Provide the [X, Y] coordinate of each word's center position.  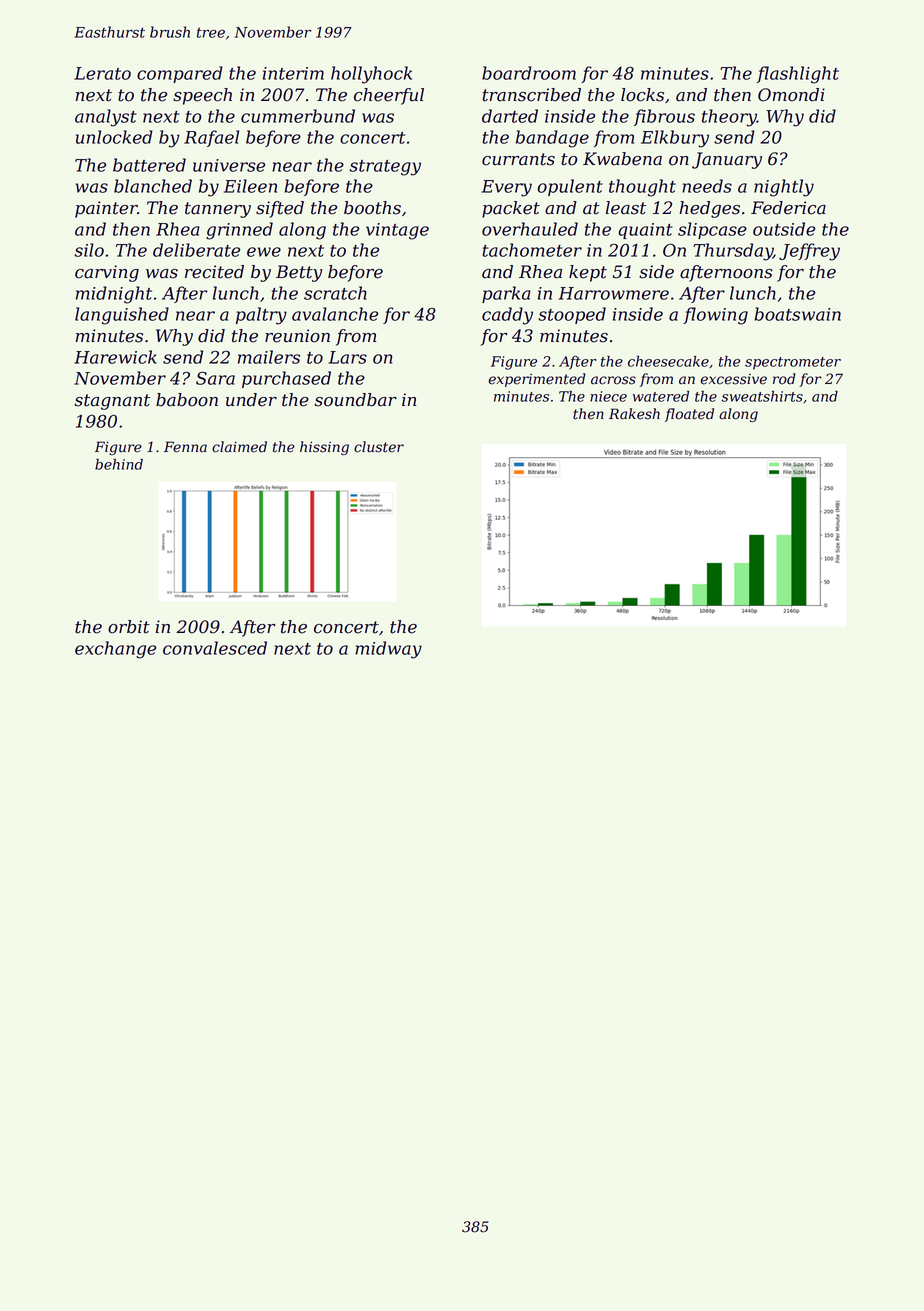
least [626, 208]
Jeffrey [809, 252]
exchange [115, 650]
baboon [187, 400]
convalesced [215, 648]
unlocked [114, 137]
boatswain [797, 314]
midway [388, 650]
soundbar [356, 400]
